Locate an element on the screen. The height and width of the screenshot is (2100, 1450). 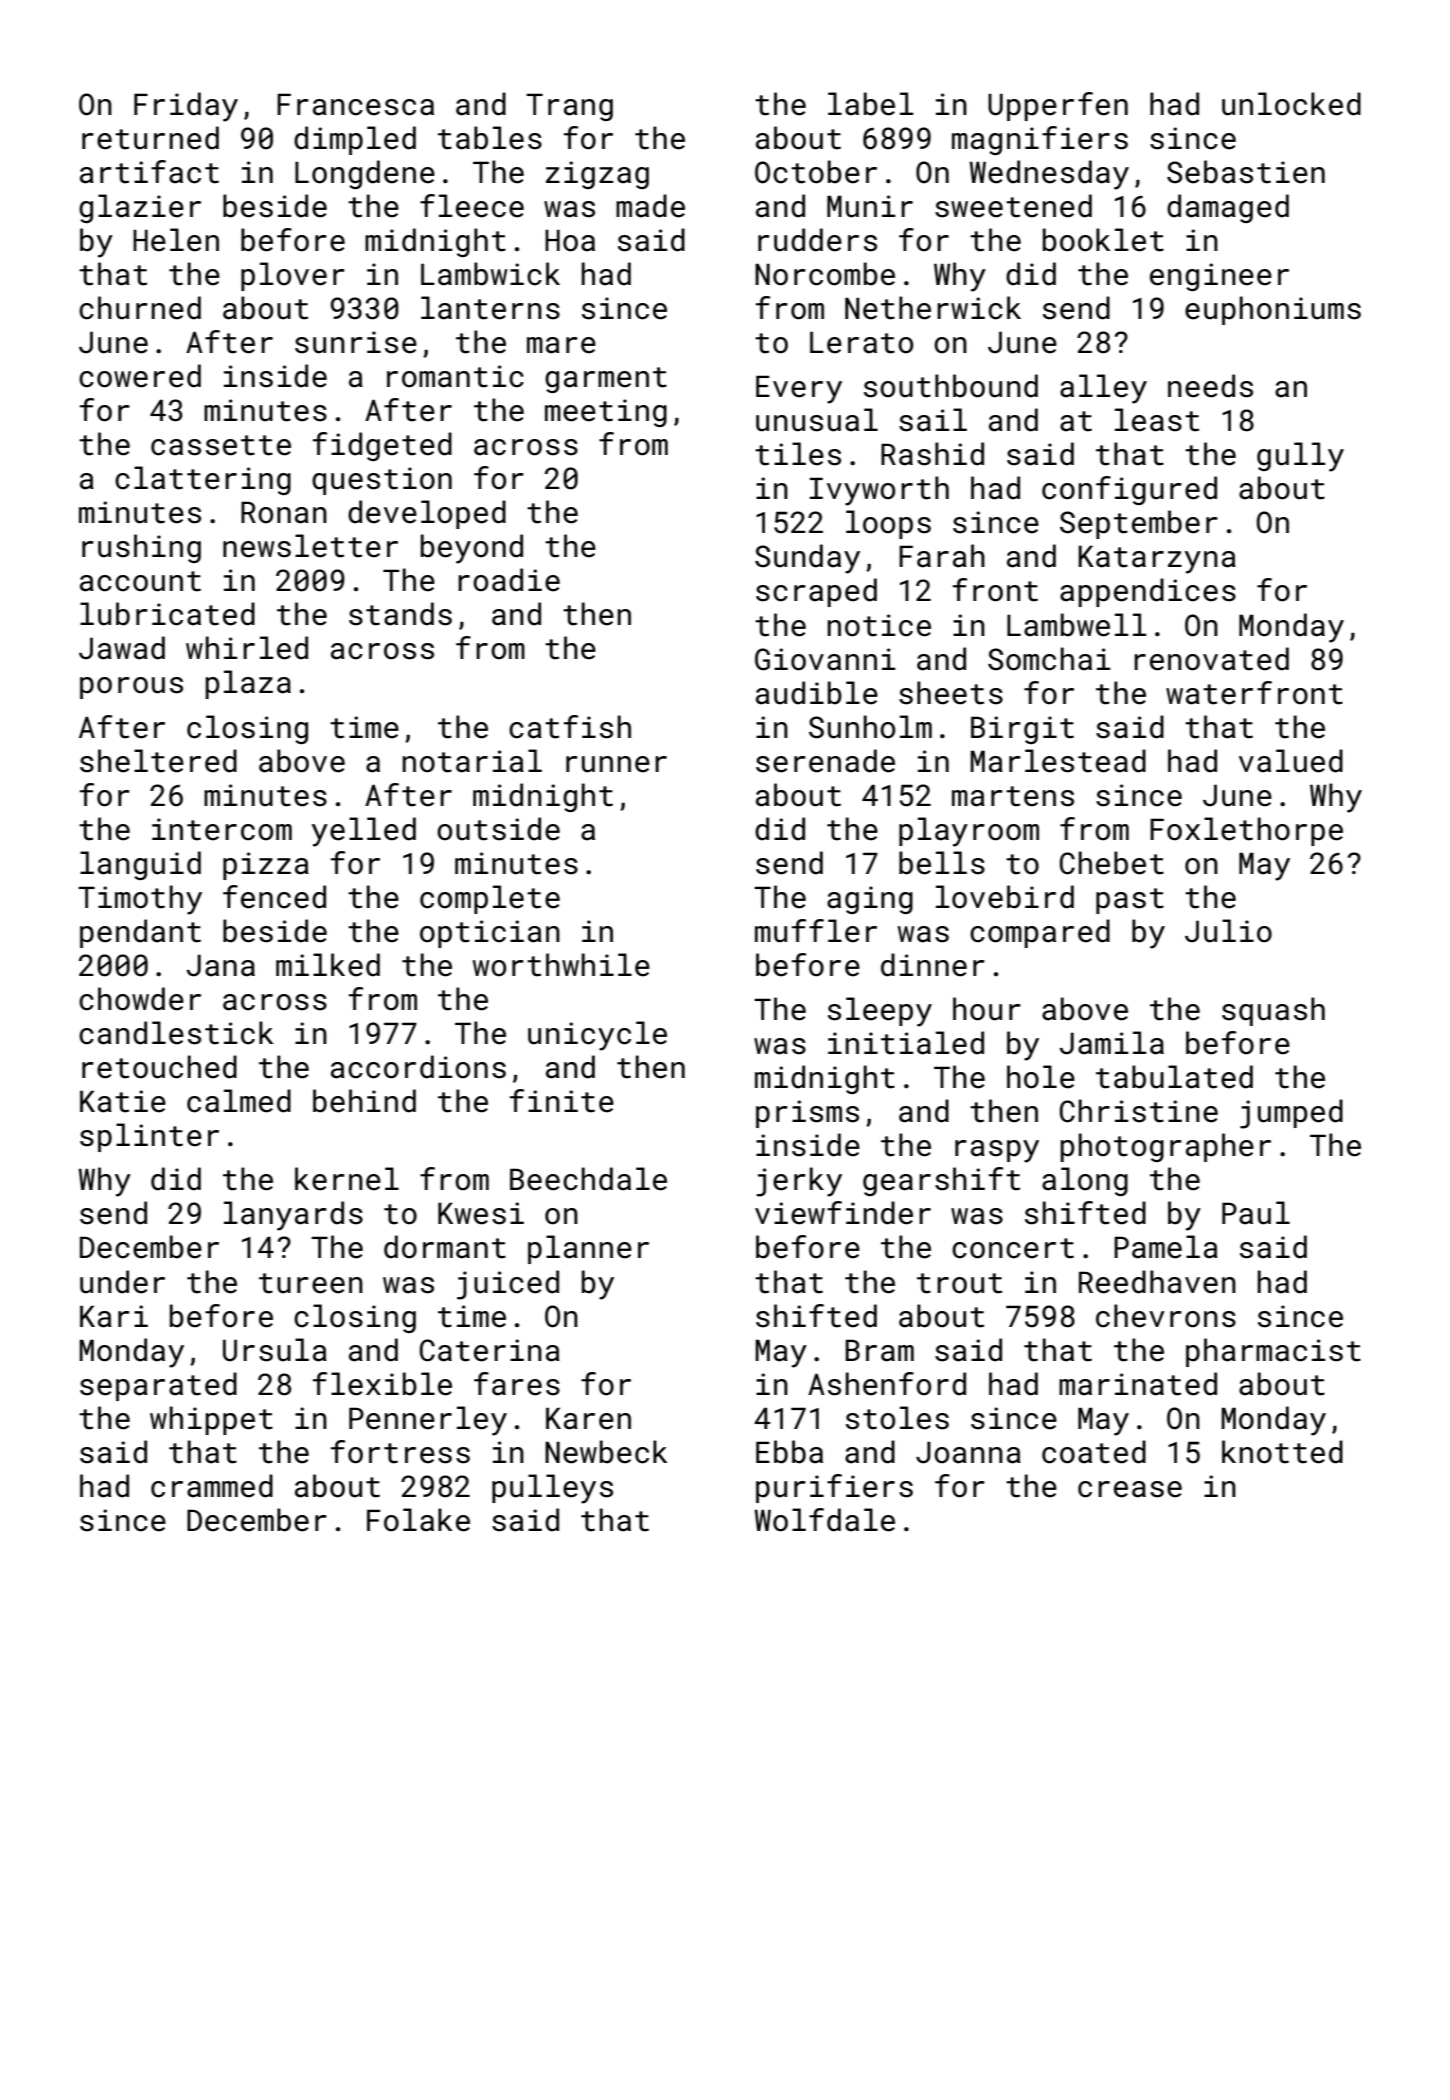
plover is located at coordinates (293, 276).
